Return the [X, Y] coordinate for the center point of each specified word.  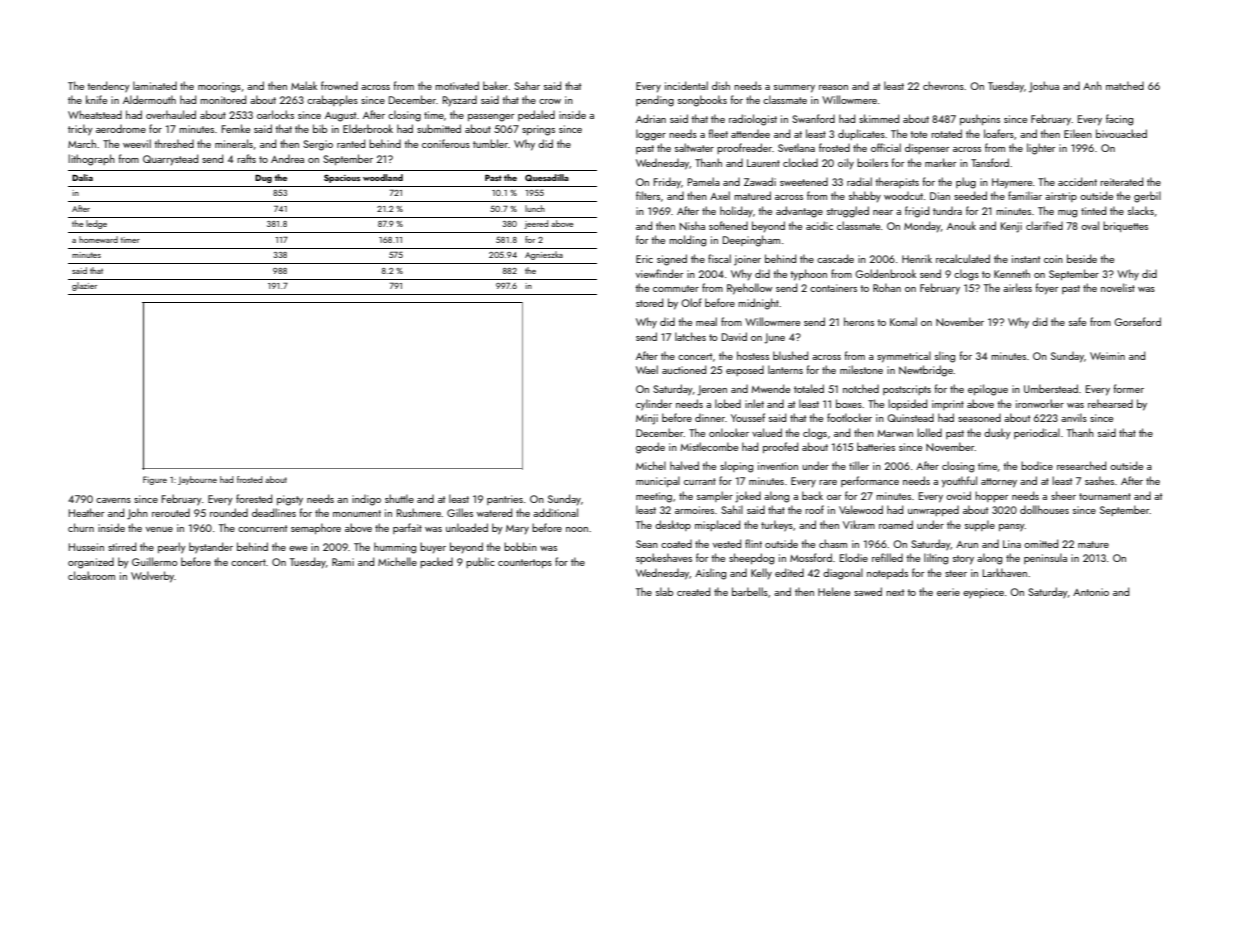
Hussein [86, 547]
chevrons [943, 85]
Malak [304, 85]
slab [664, 591]
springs [538, 130]
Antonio [1091, 592]
